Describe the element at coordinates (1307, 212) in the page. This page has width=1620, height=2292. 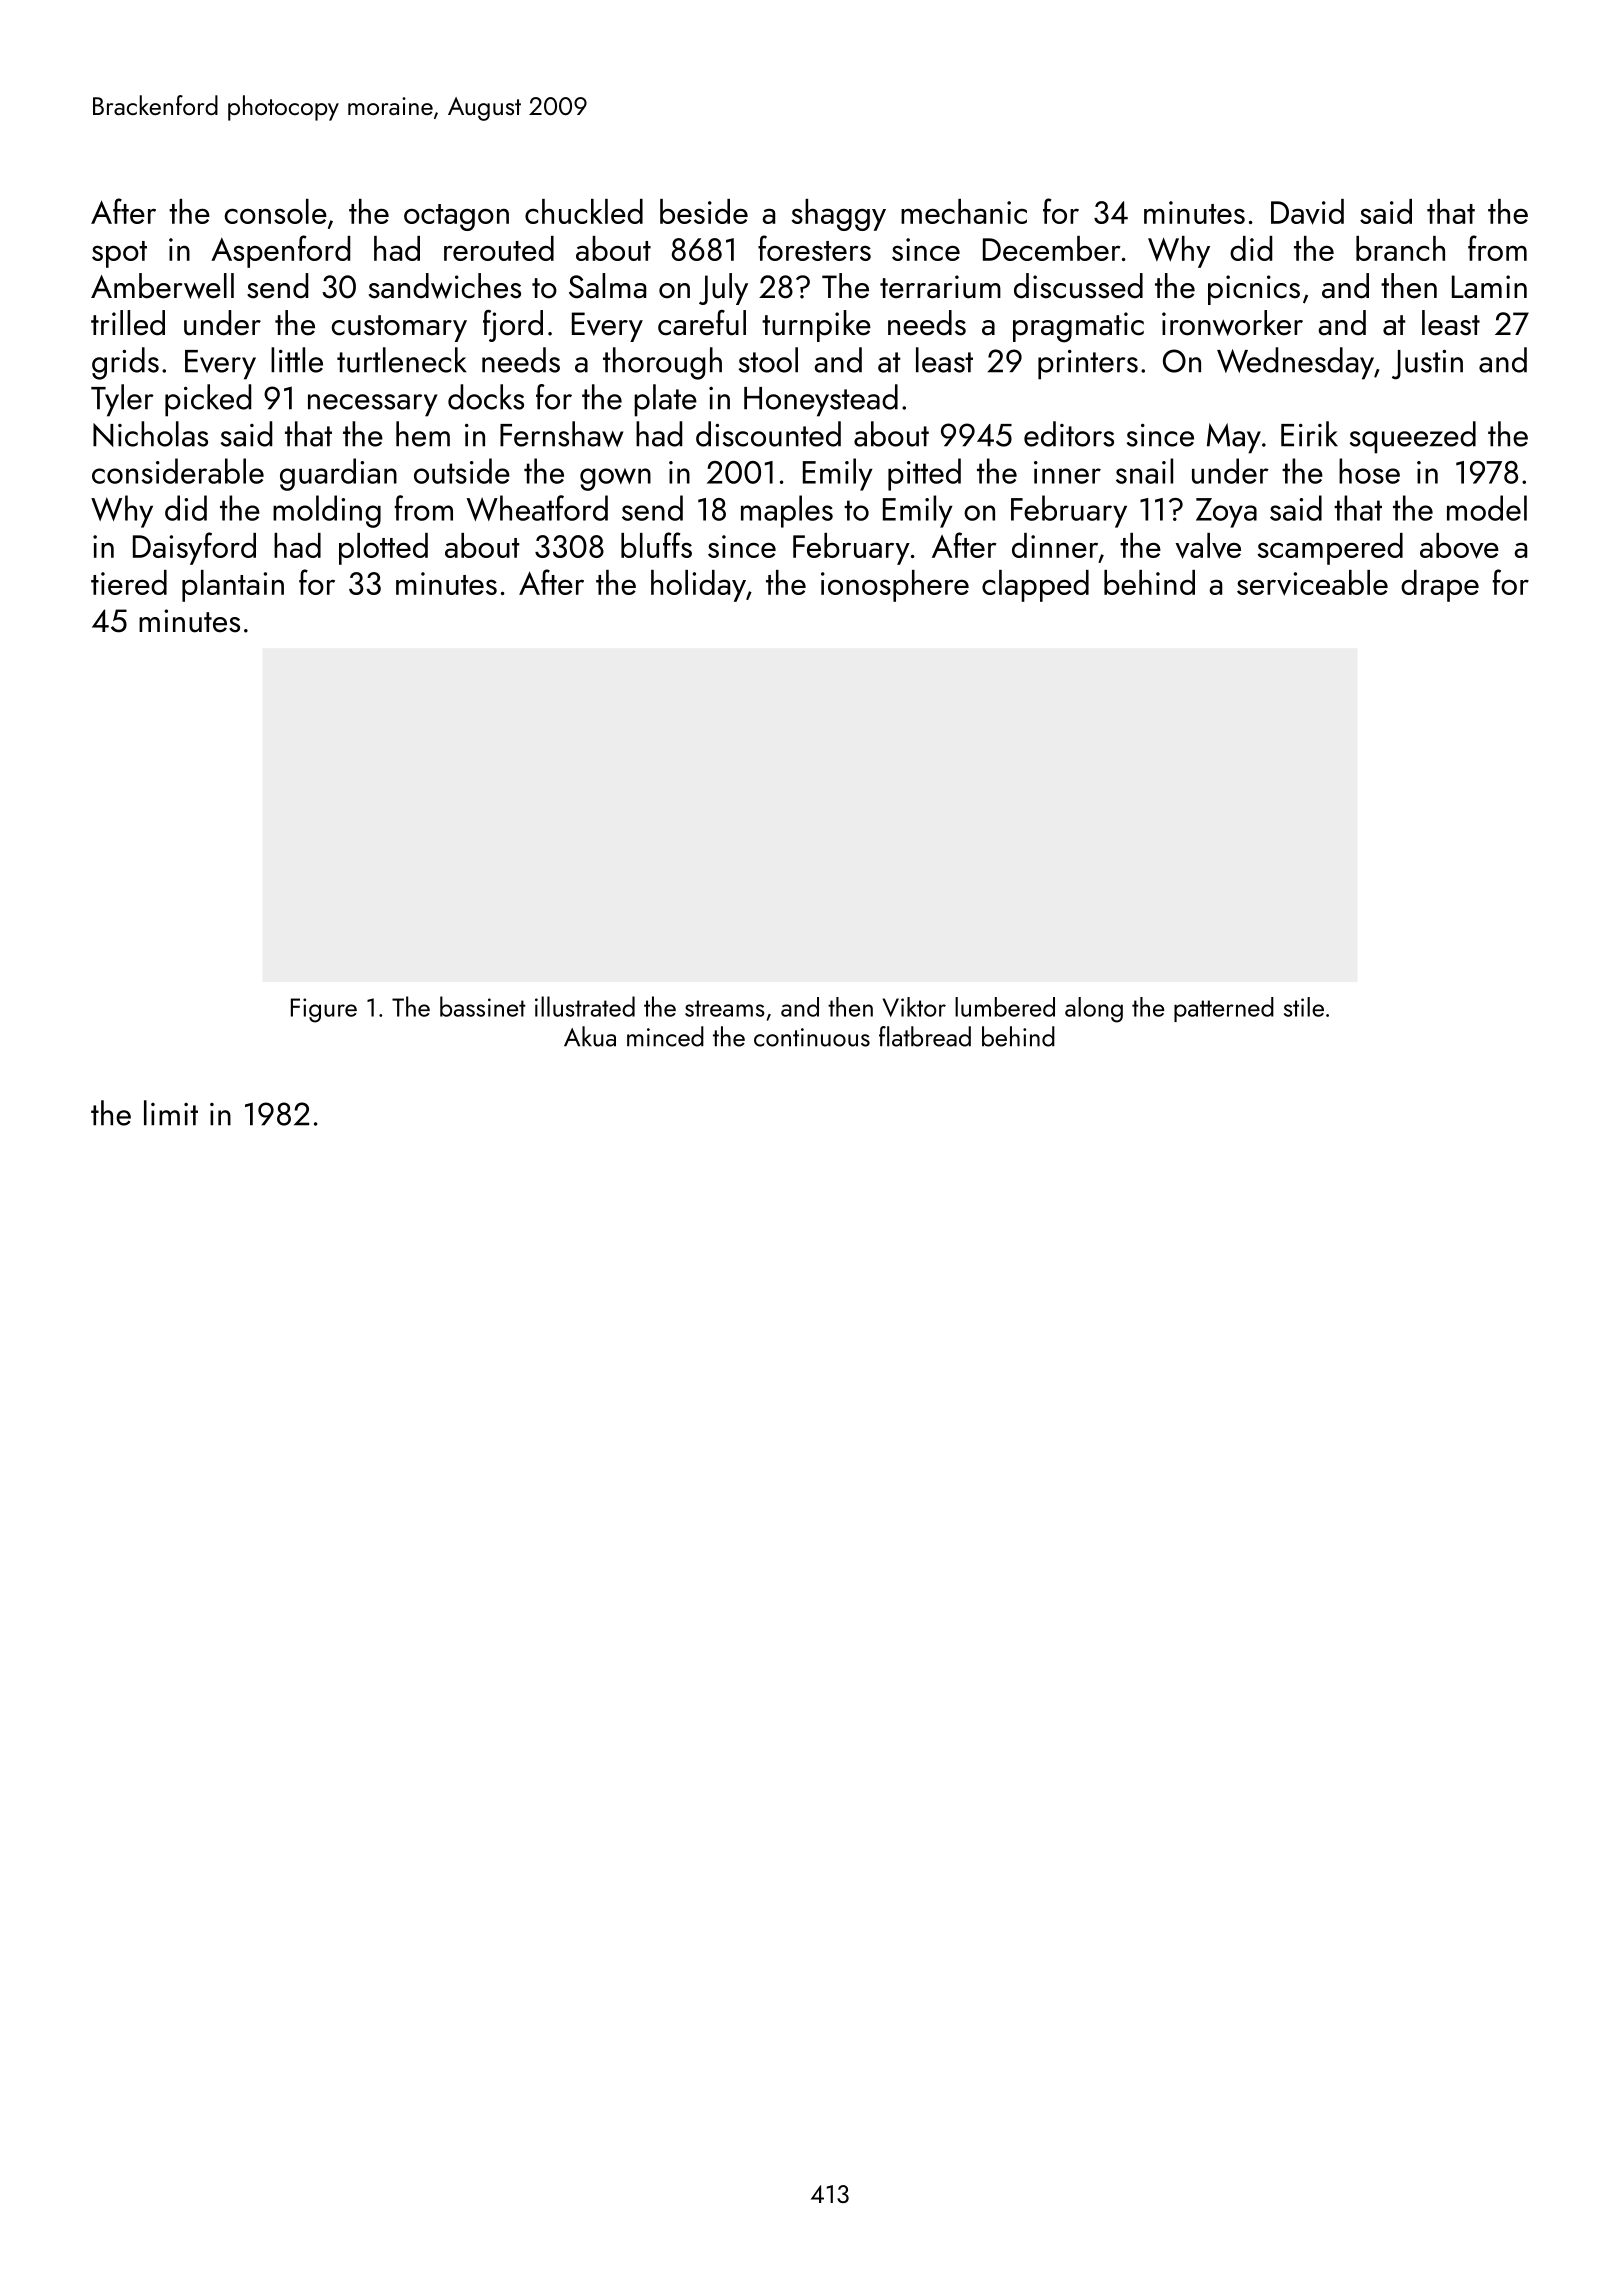
I see `David` at that location.
